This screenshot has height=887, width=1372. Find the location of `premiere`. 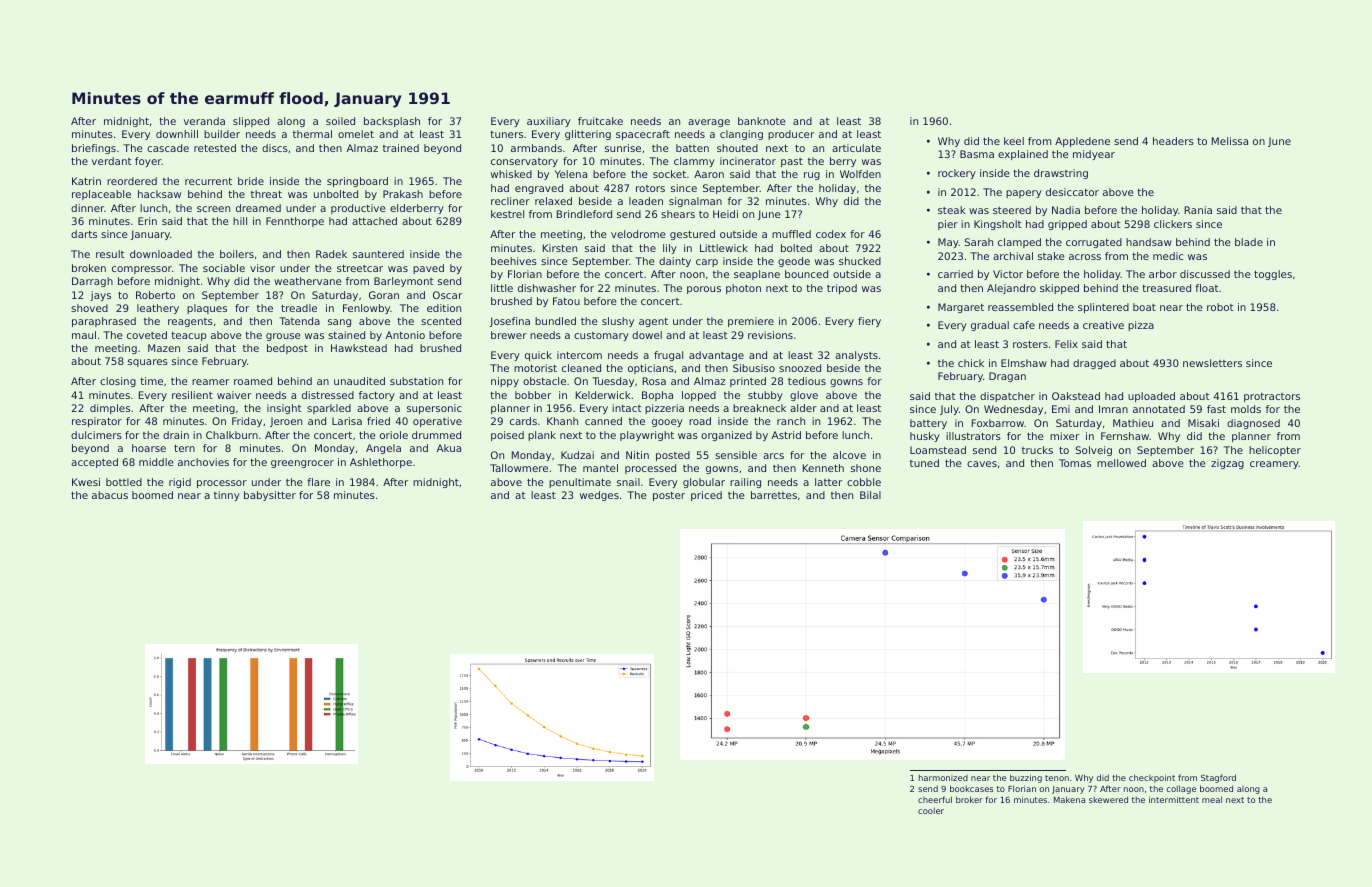

premiere is located at coordinates (751, 322).
